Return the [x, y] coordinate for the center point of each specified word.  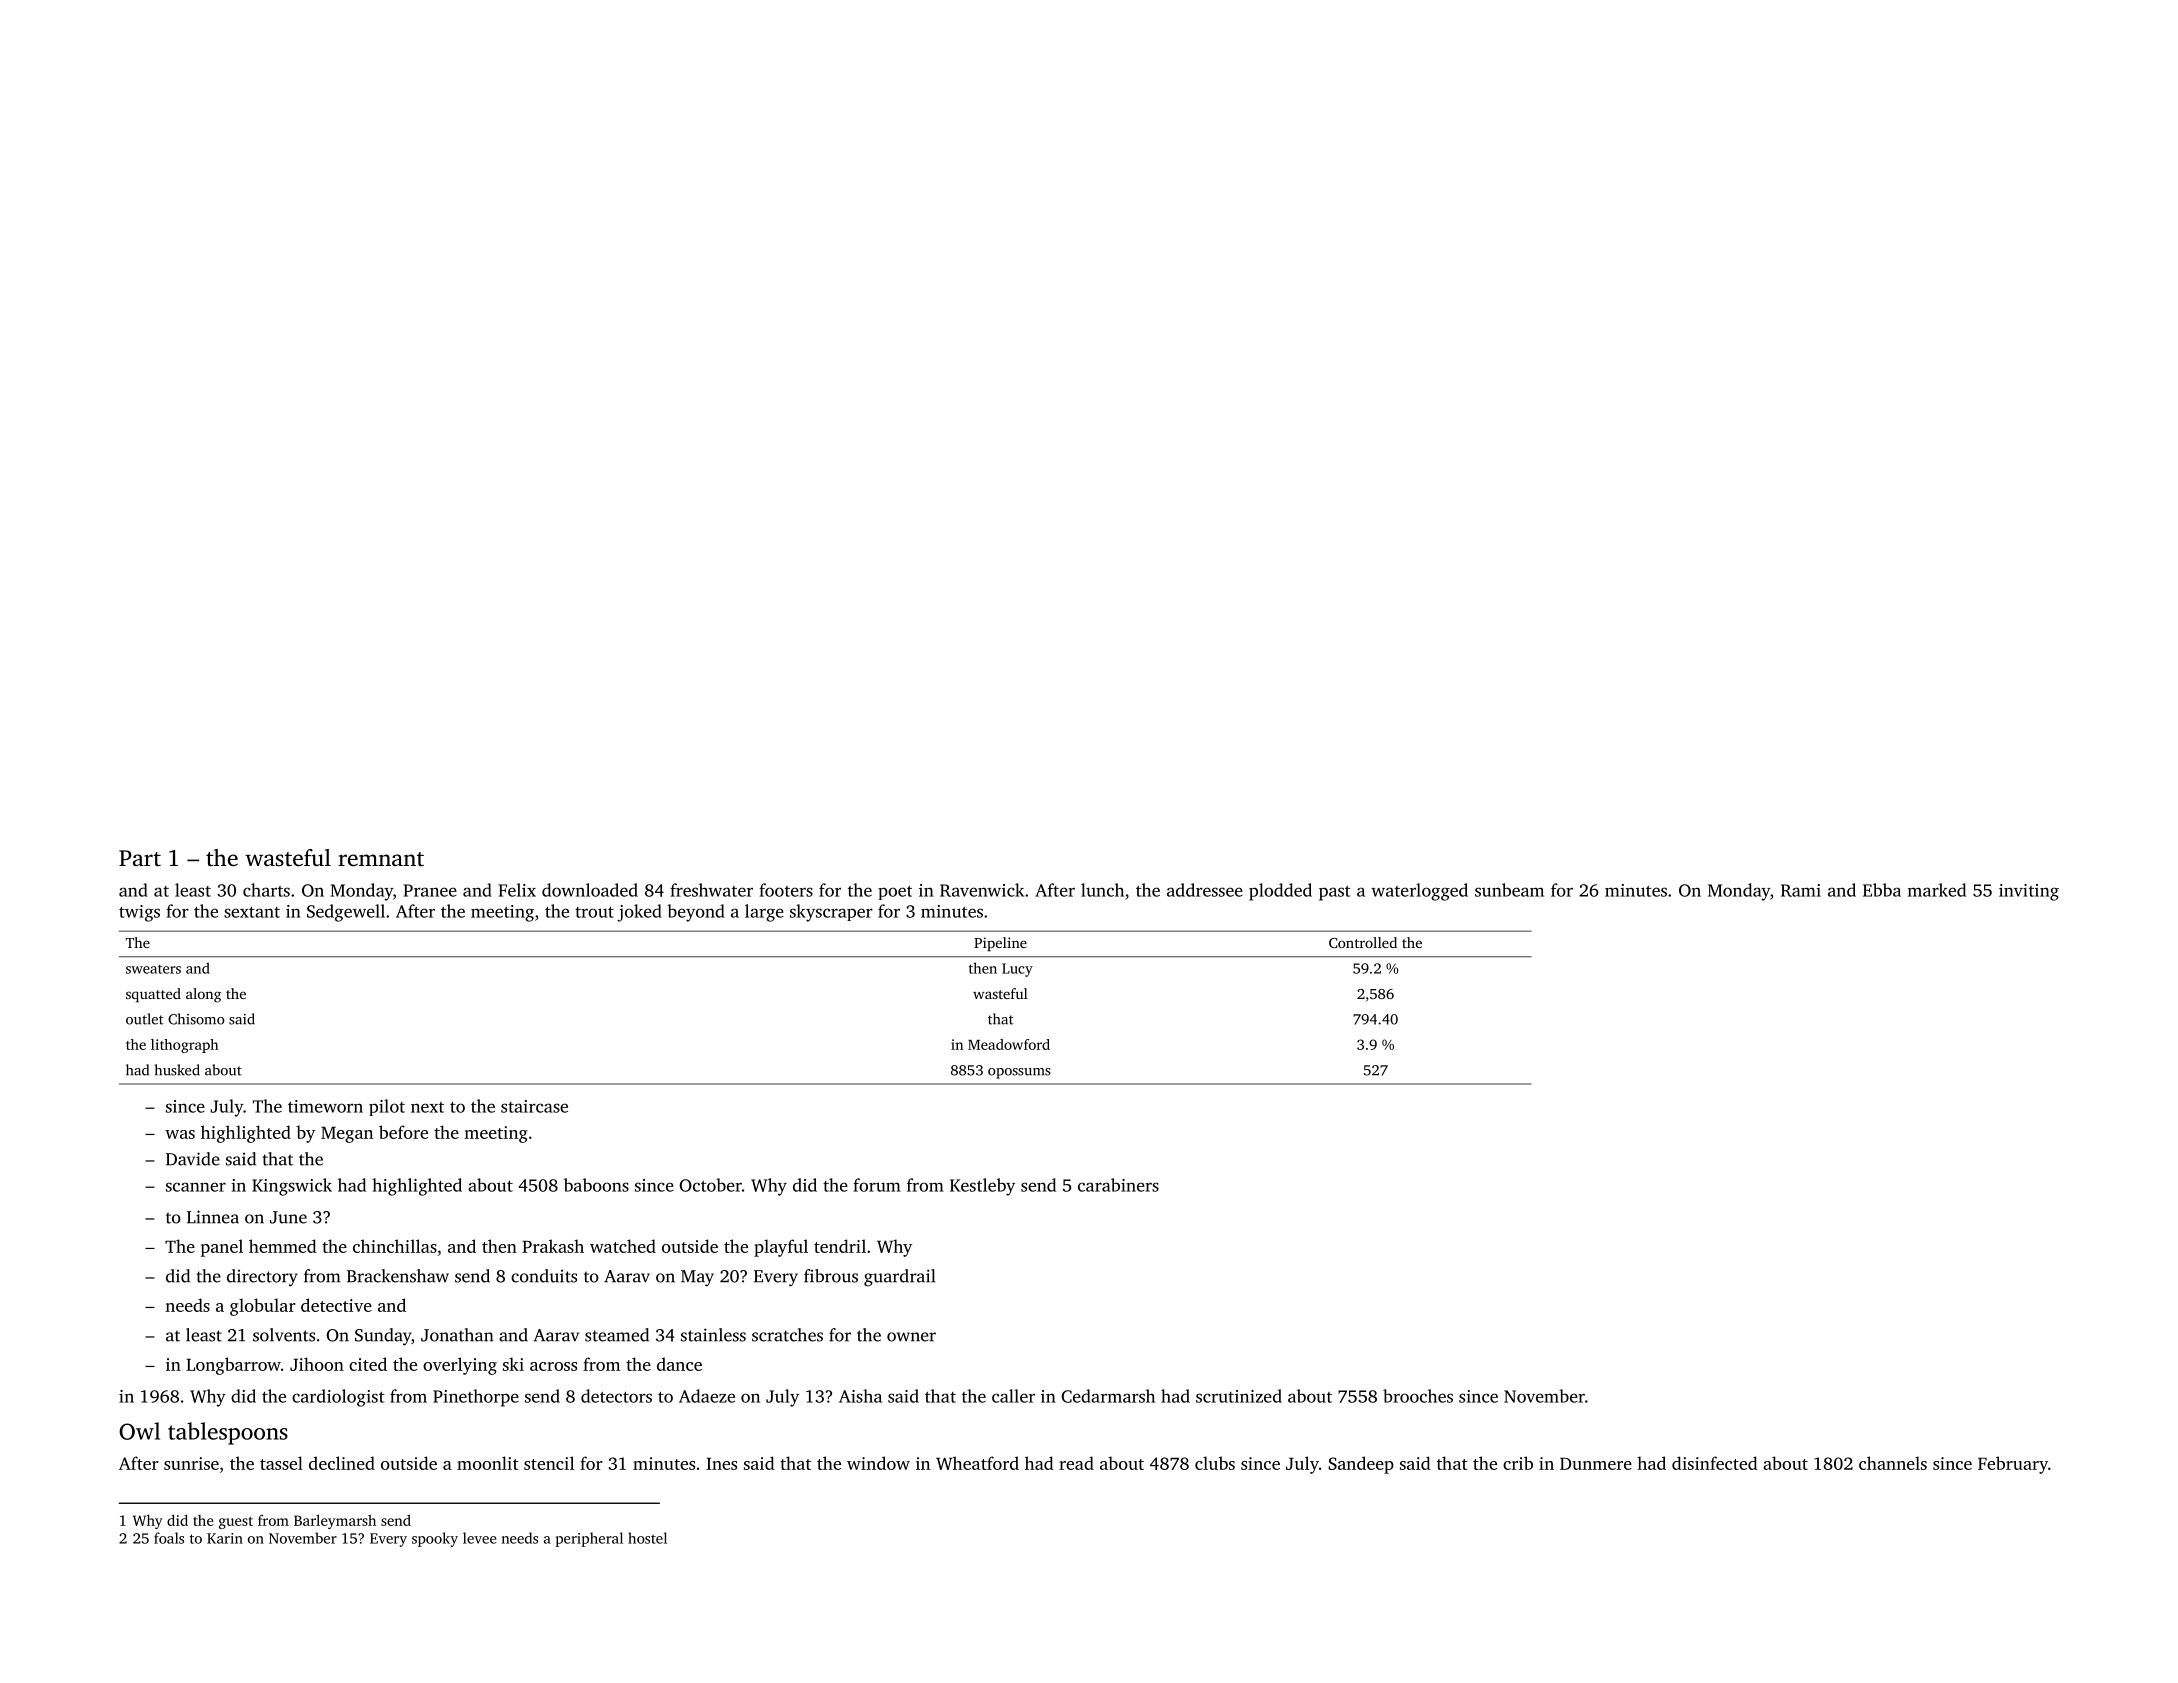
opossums [1019, 1073]
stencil [549, 1463]
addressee [1205, 890]
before [403, 1132]
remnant [381, 859]
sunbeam [1509, 890]
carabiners [1118, 1185]
